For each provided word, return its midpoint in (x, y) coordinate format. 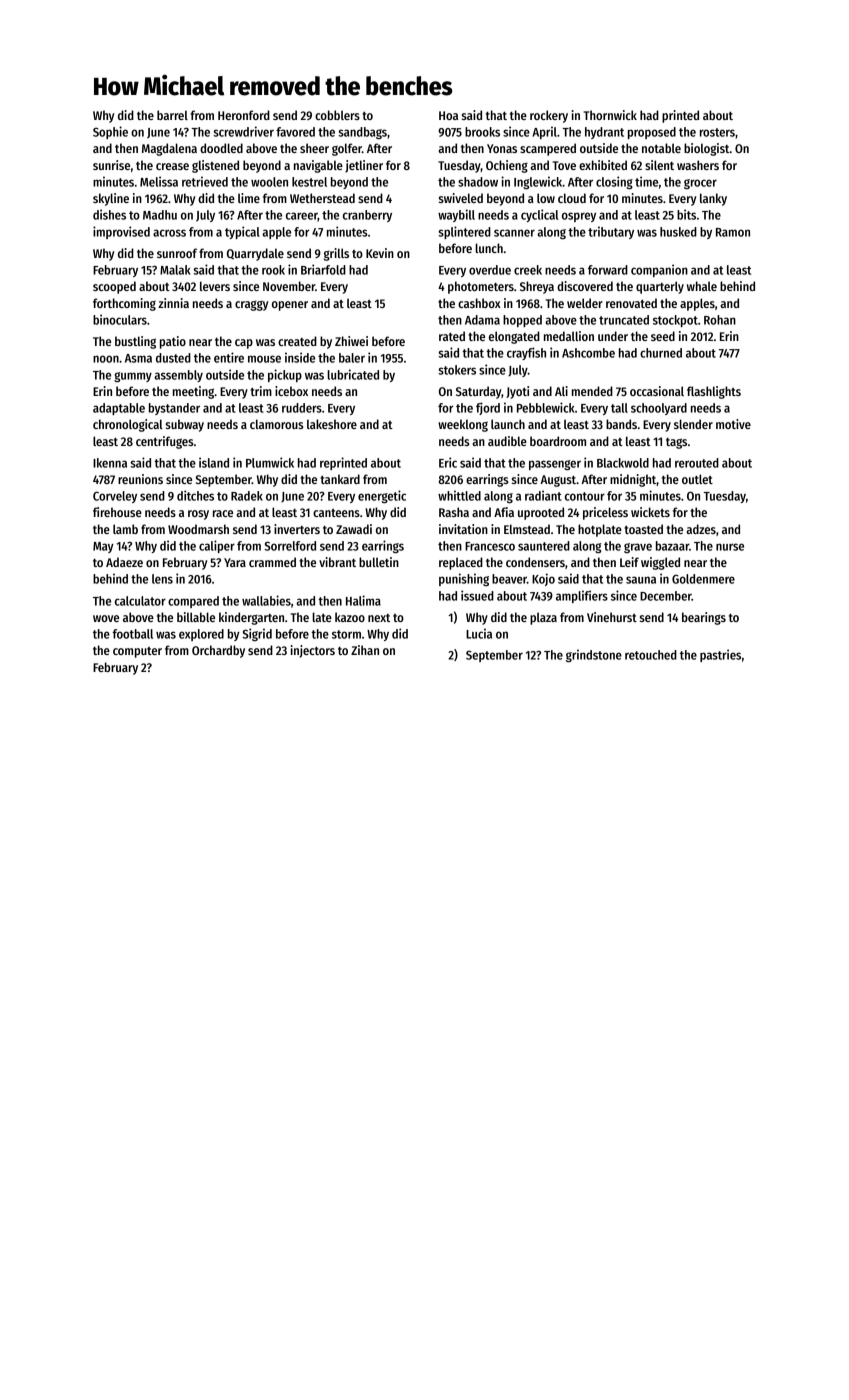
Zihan (365, 650)
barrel (172, 115)
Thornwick (610, 115)
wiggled (660, 563)
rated (452, 336)
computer (137, 652)
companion (659, 270)
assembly (178, 376)
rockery (549, 116)
